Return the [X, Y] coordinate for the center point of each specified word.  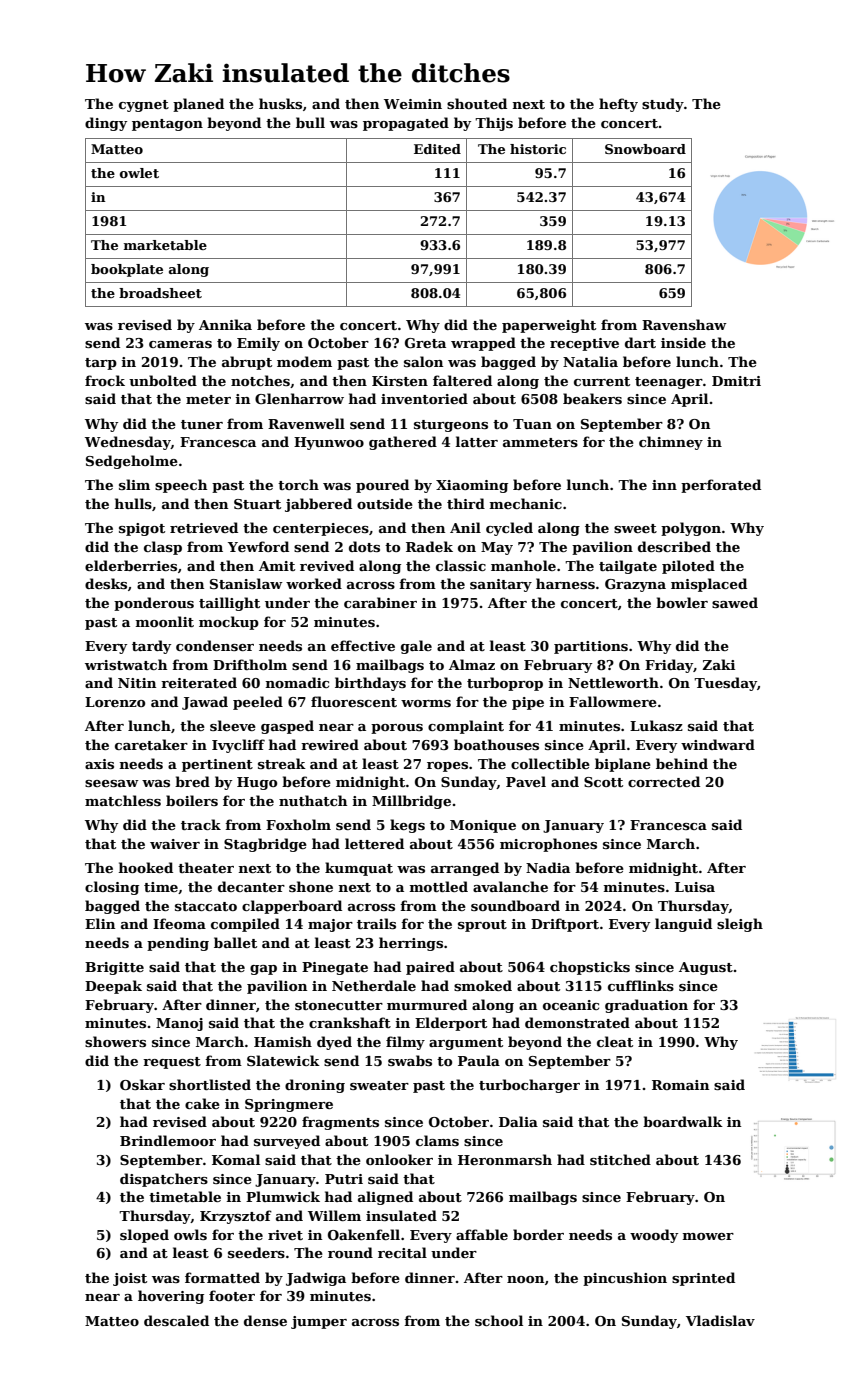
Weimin [413, 104]
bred [192, 781]
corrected [664, 781]
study [663, 105]
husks [280, 103]
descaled [176, 1320]
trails [376, 923]
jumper [319, 1322]
